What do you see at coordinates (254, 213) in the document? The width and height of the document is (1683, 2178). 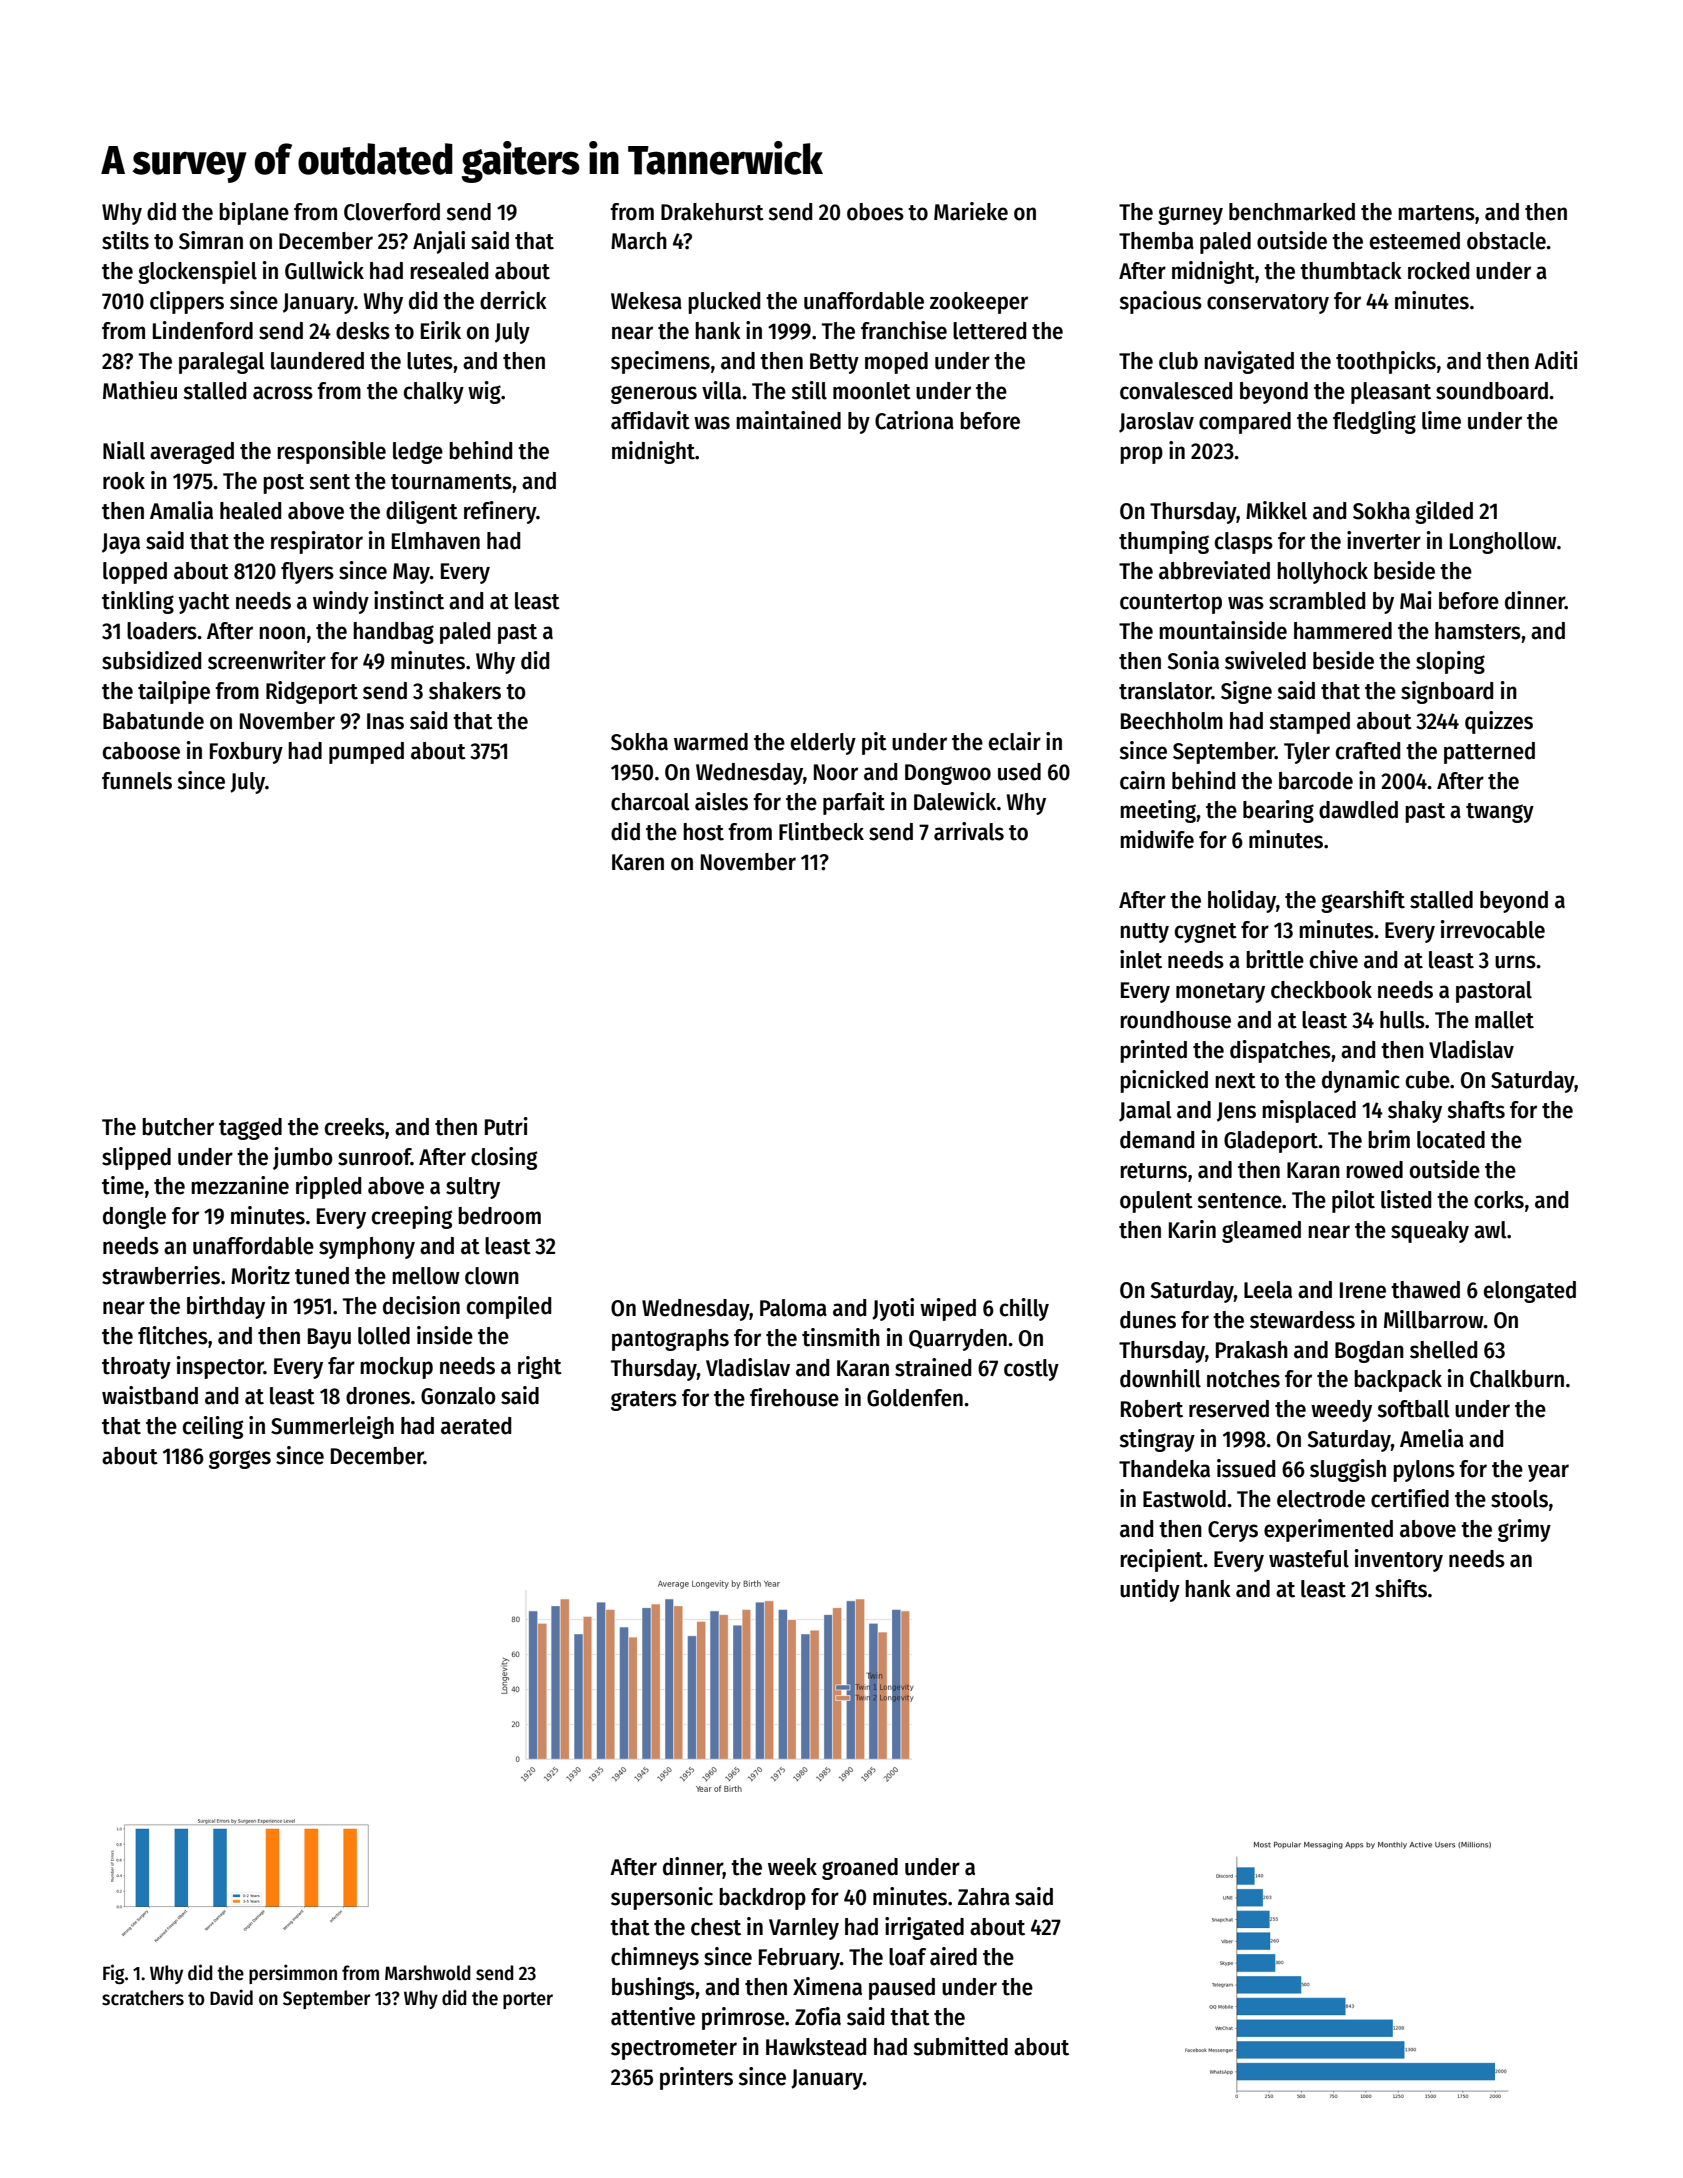 I see `biplane` at bounding box center [254, 213].
